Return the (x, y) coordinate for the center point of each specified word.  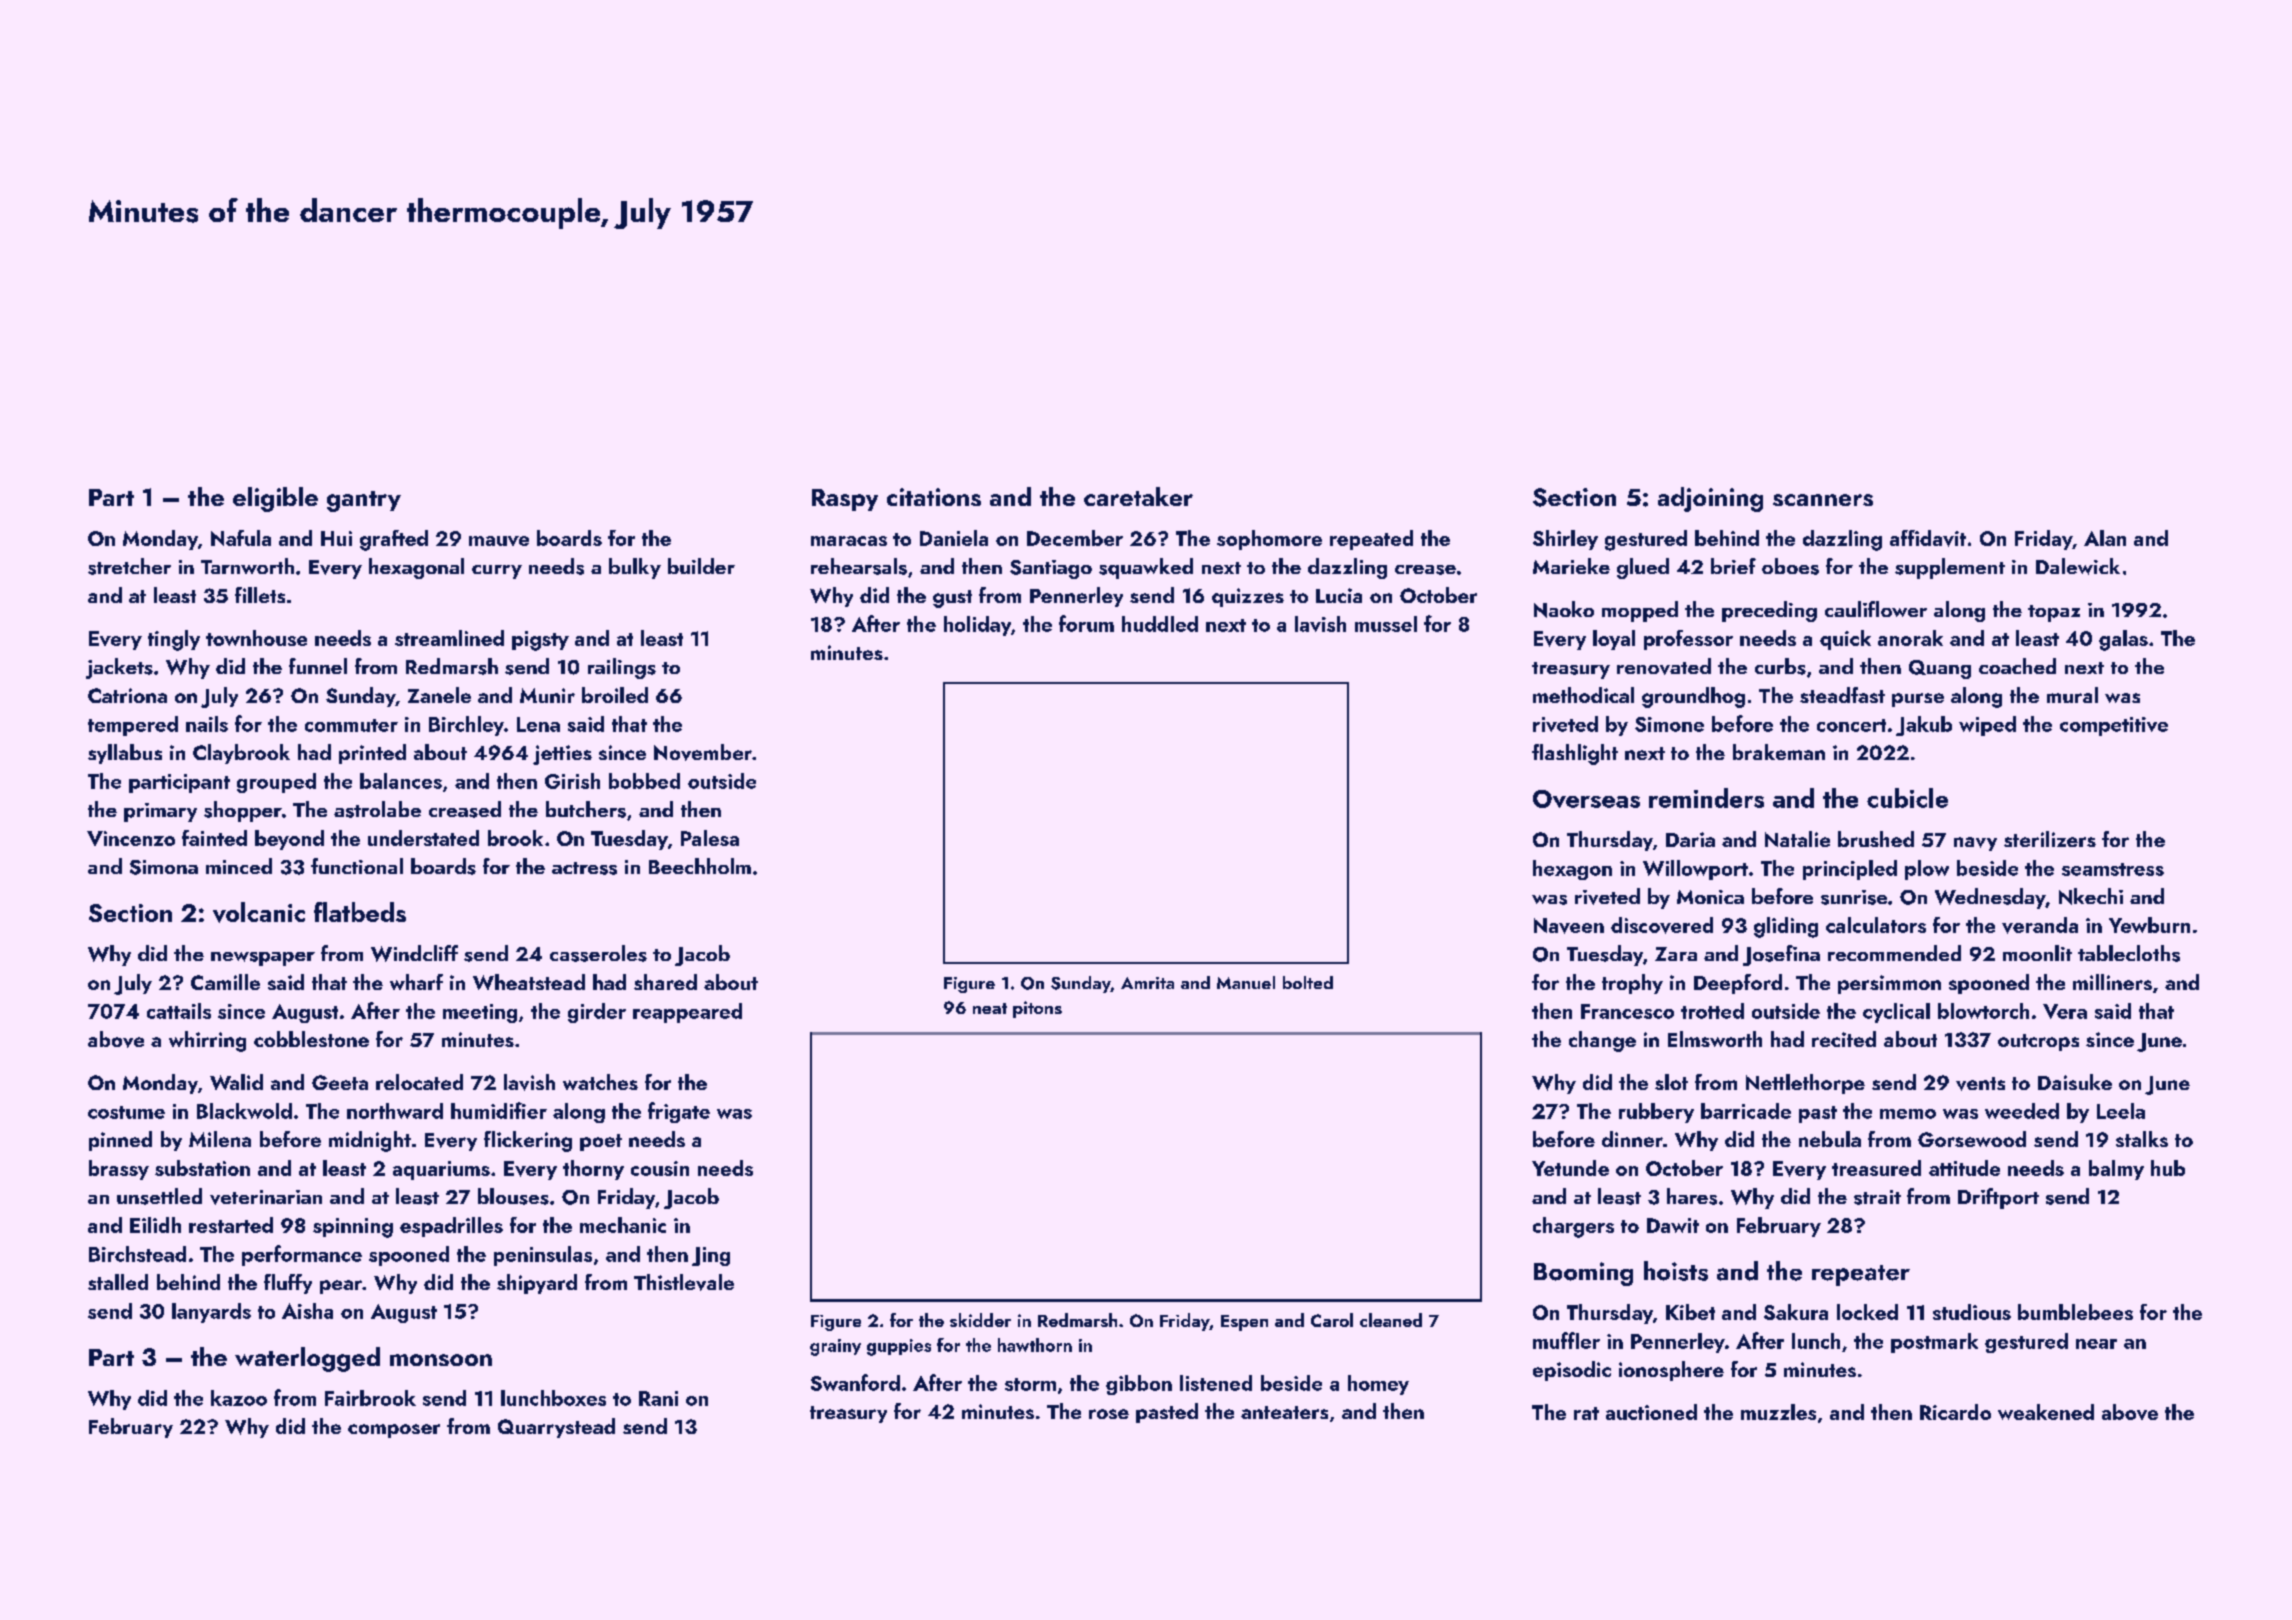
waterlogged (307, 1359)
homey (1378, 1385)
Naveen (1569, 926)
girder (597, 1013)
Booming (1583, 1274)
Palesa (710, 838)
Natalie (1797, 839)
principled (1850, 870)
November (703, 752)
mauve (499, 541)
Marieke (1571, 566)
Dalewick (2078, 566)
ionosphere (1671, 1371)
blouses (513, 1196)
